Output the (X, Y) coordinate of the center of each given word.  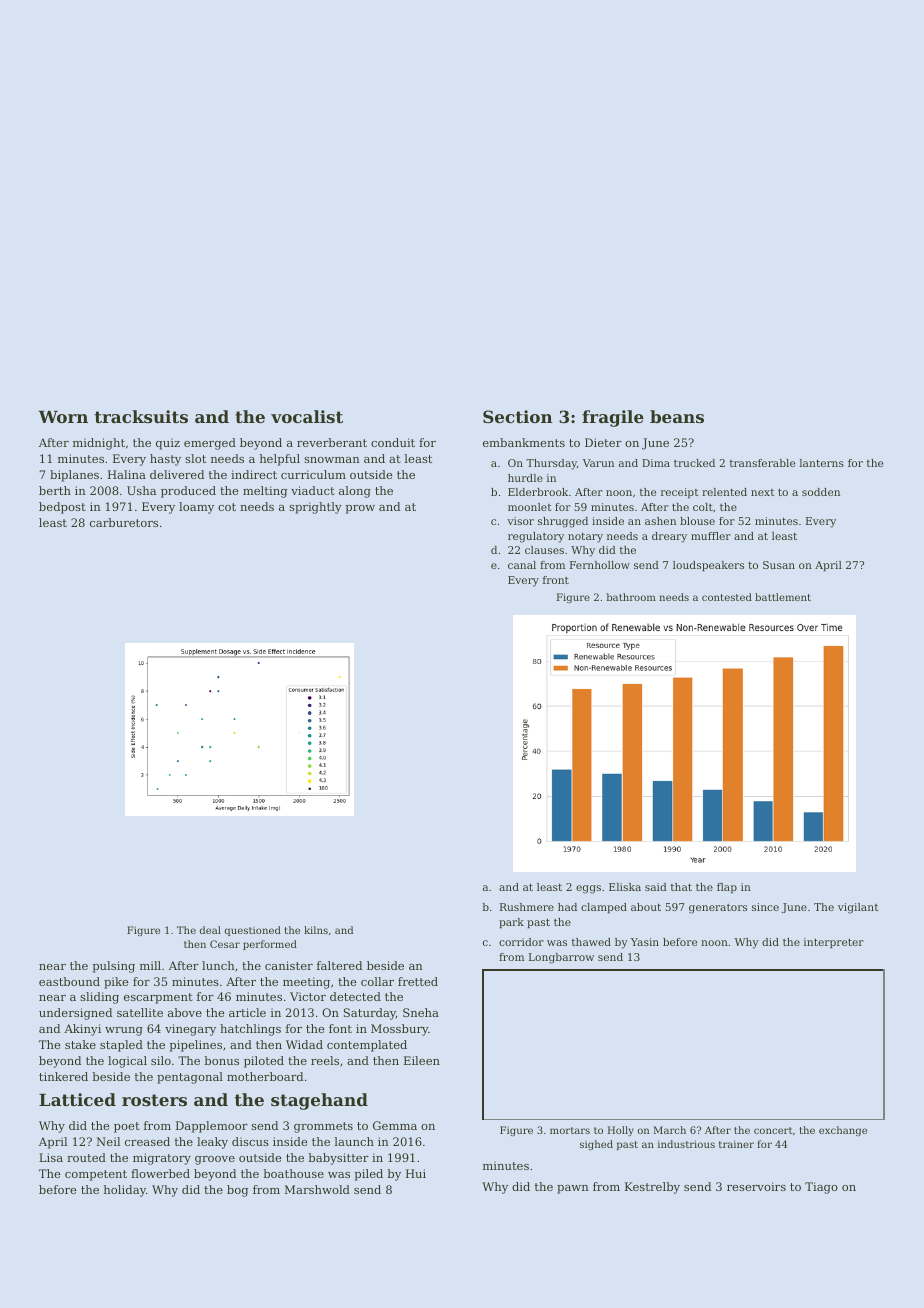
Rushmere (527, 907)
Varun (598, 463)
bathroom (631, 597)
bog (237, 1191)
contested (727, 597)
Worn (63, 417)
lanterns (821, 463)
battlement (783, 597)
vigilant (858, 908)
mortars (570, 1130)
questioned (253, 931)
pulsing (114, 967)
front (556, 580)
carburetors (124, 522)
